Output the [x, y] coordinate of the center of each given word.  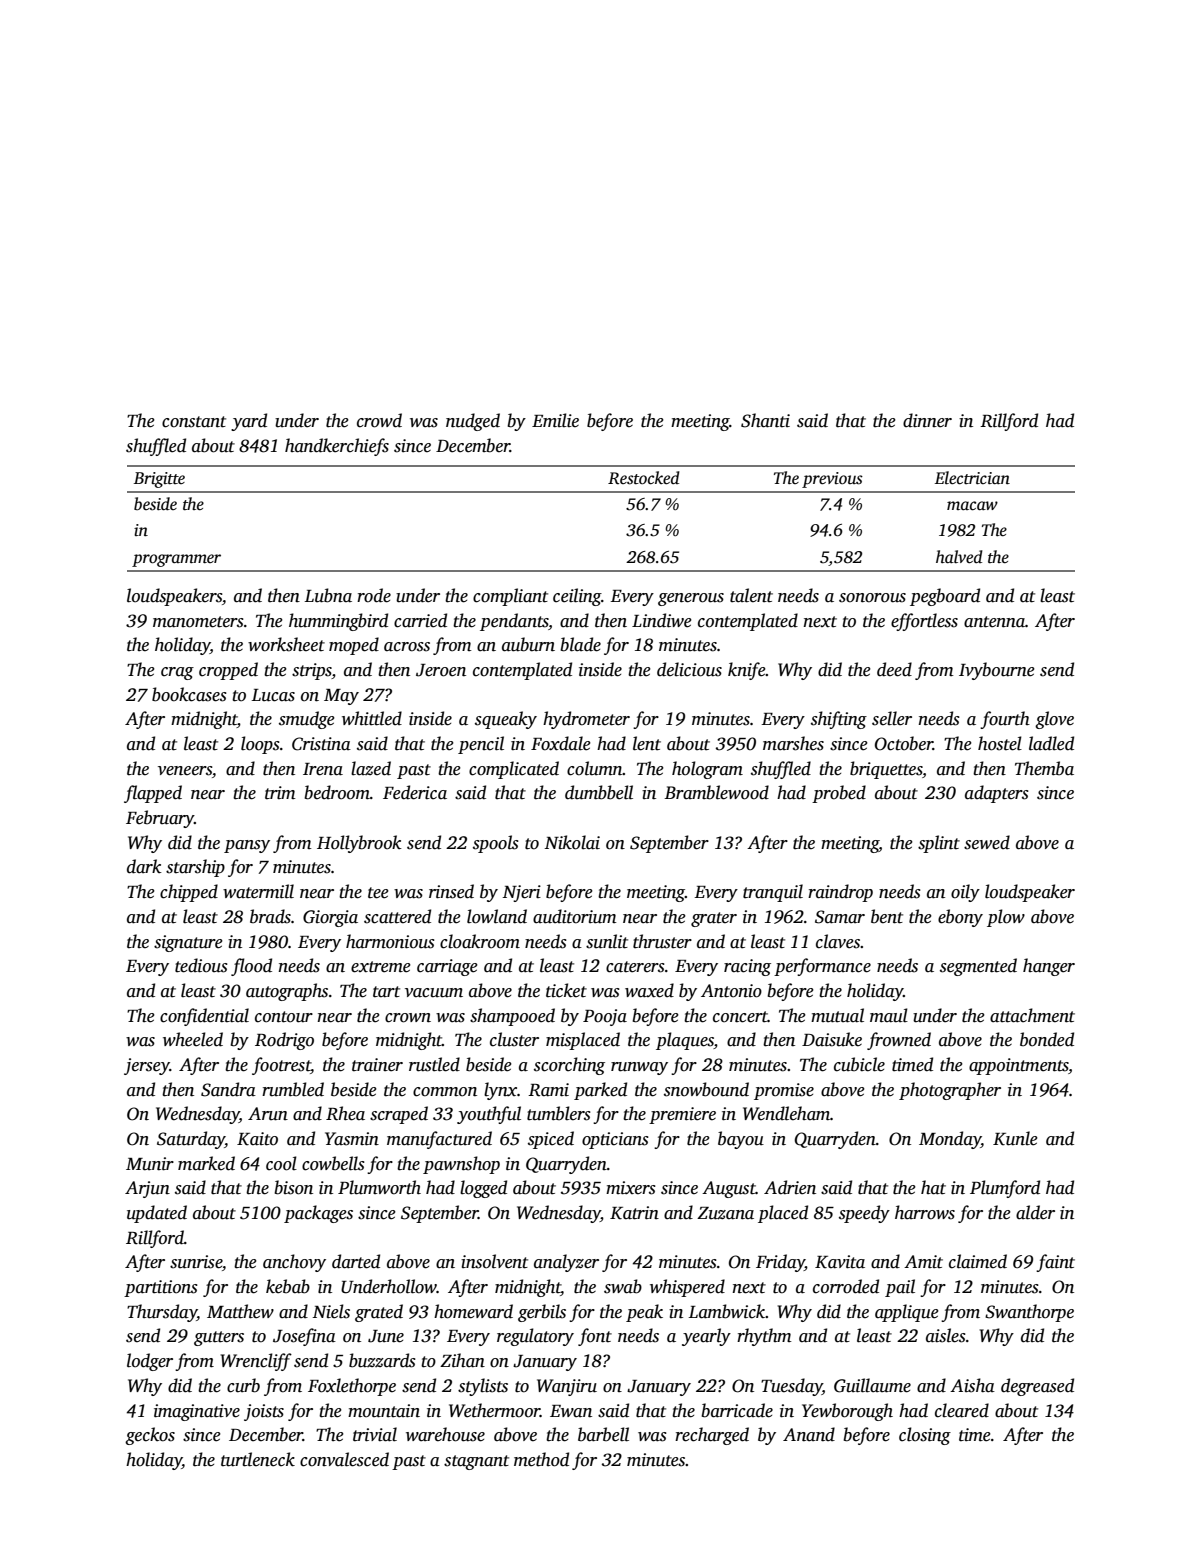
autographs [287, 992]
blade [580, 644]
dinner [927, 420]
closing [925, 1436]
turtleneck [258, 1459]
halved [959, 557]
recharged [712, 1436]
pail [900, 1288]
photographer [950, 1091]
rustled [434, 1064]
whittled [372, 718]
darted [356, 1261]
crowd [379, 420]
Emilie [555, 420]
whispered [687, 1288]
